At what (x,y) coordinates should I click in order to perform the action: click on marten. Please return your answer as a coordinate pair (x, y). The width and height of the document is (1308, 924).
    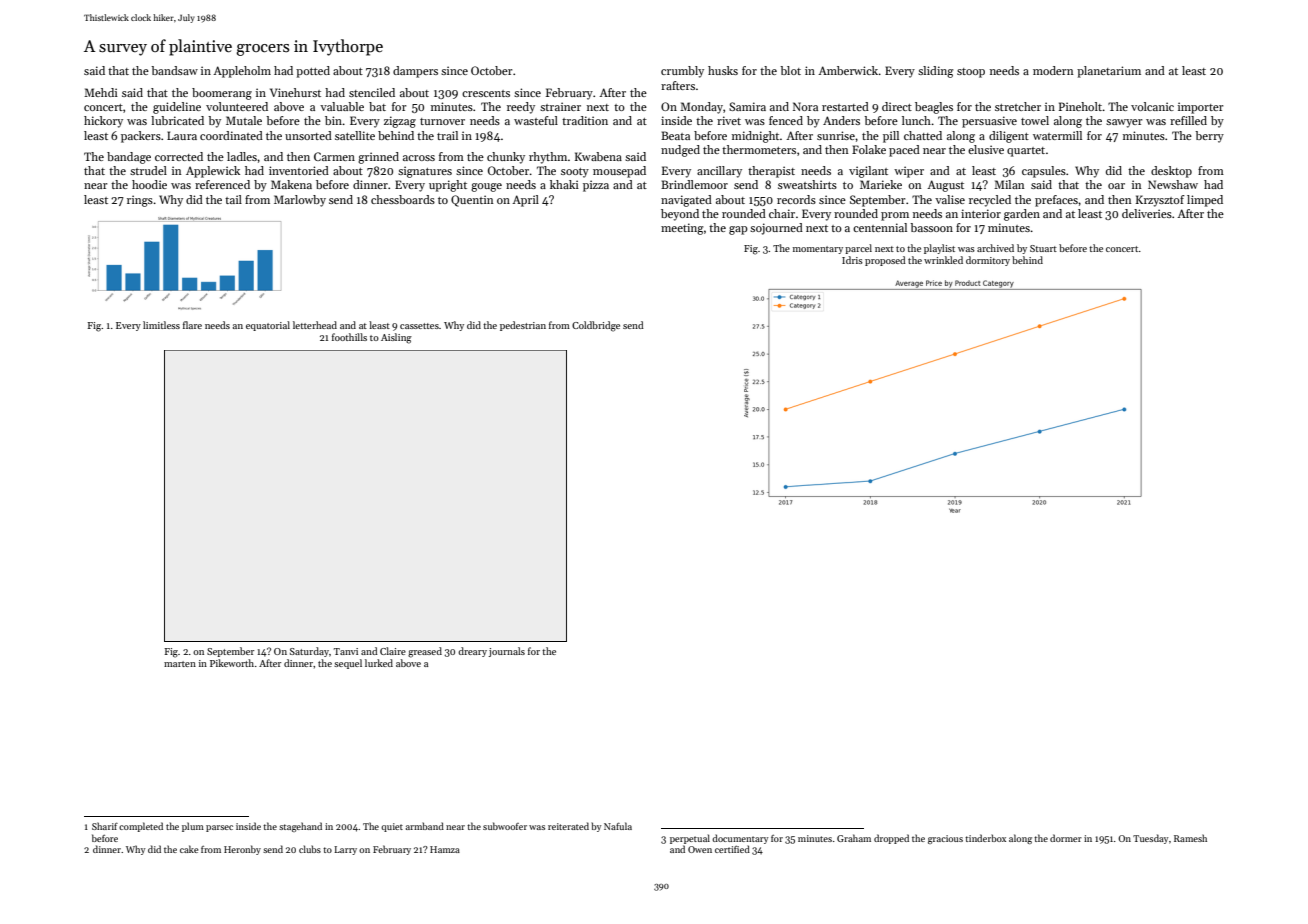
    Looking at the image, I should click on (180, 664).
